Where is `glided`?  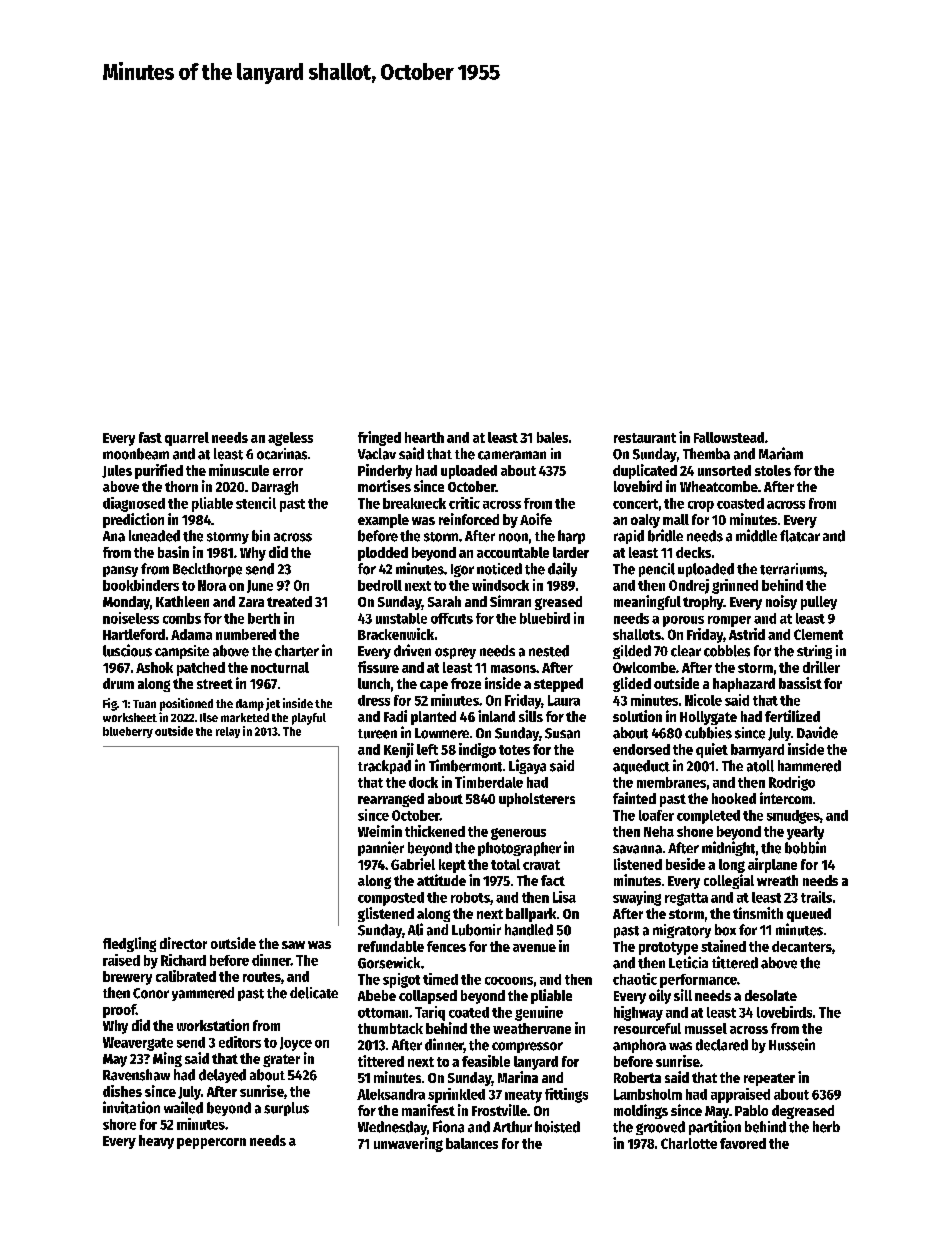 glided is located at coordinates (632, 684).
